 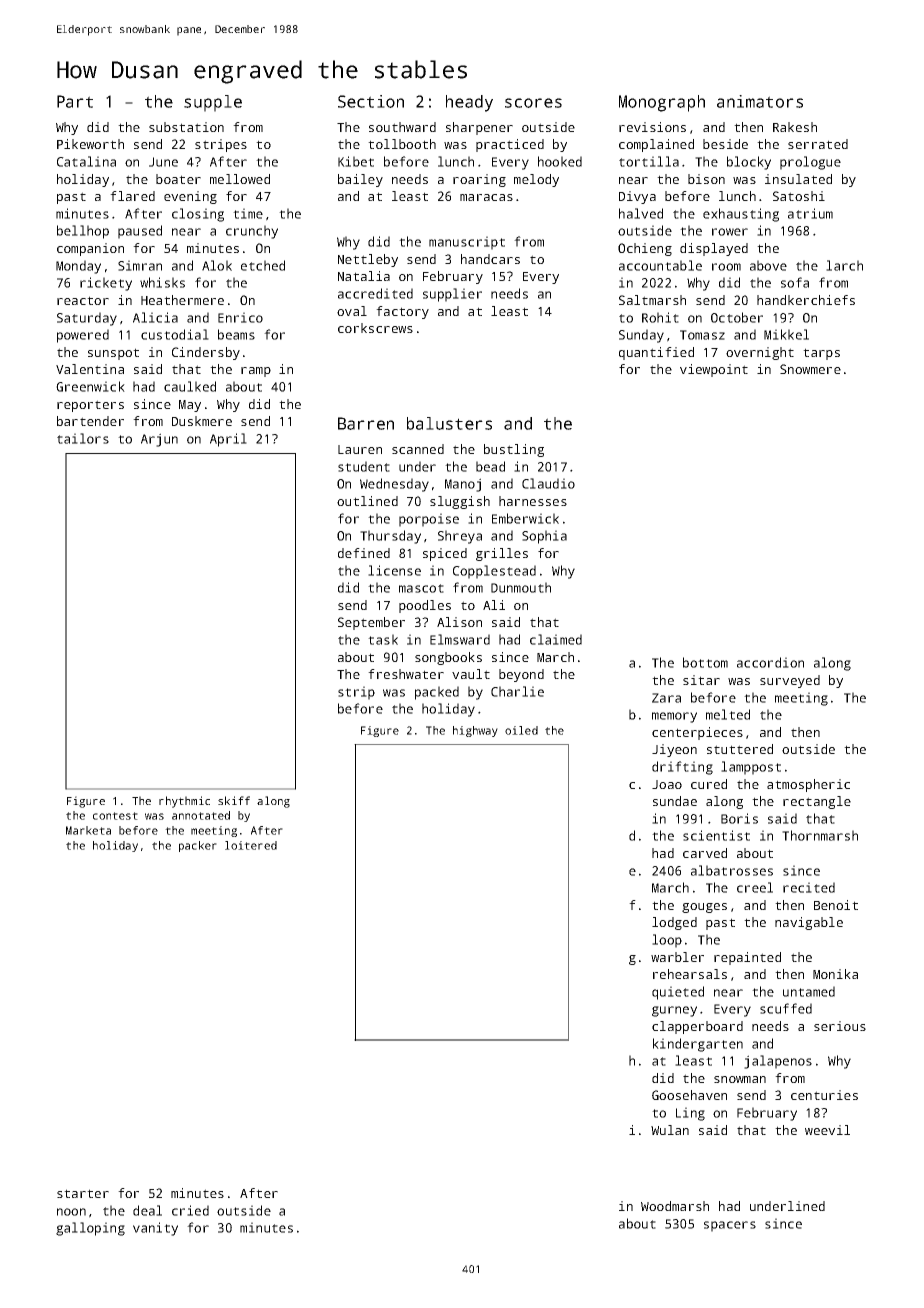 I want to click on cured, so click(x=709, y=784).
